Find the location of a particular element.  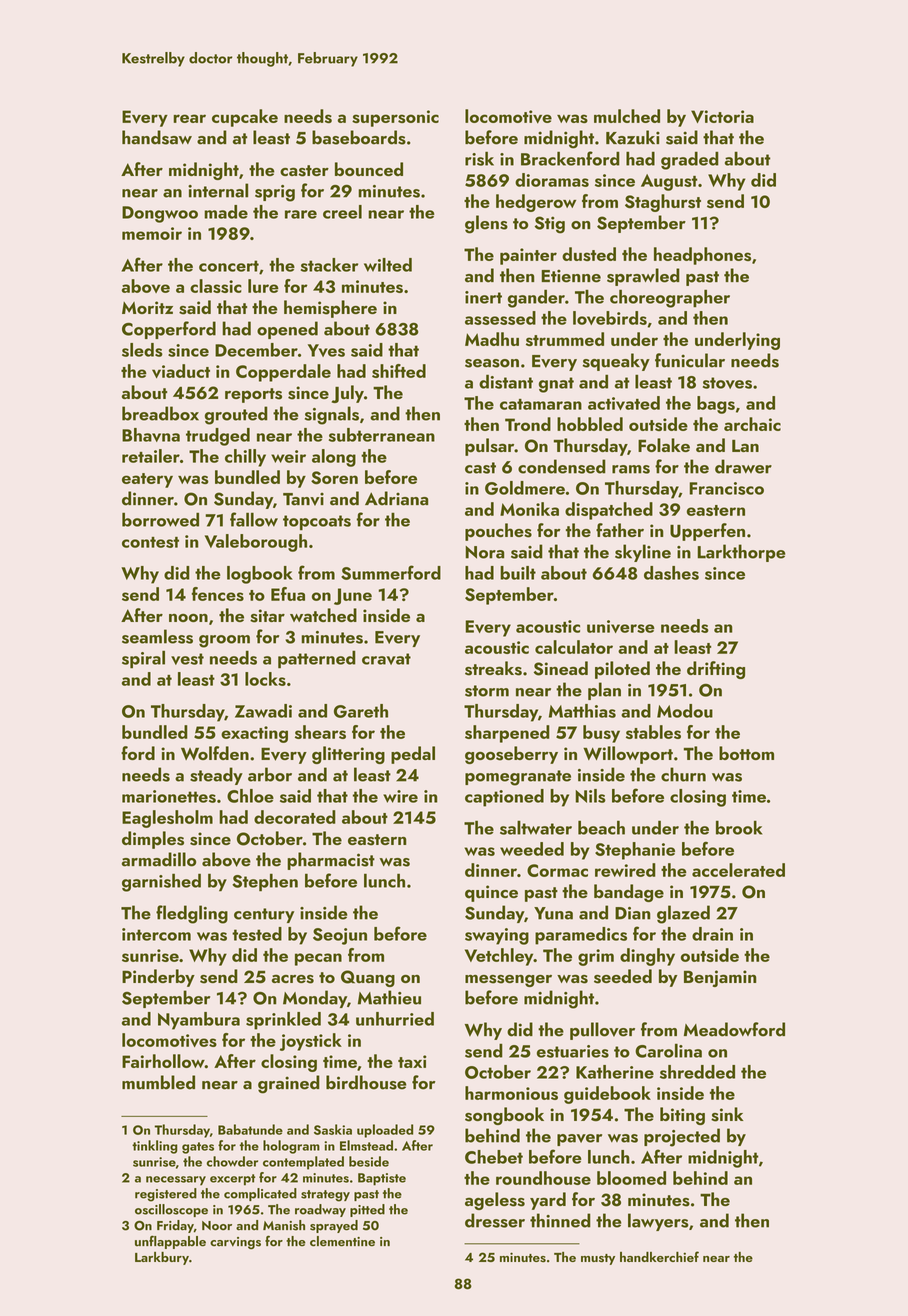

cupcake is located at coordinates (245, 118).
